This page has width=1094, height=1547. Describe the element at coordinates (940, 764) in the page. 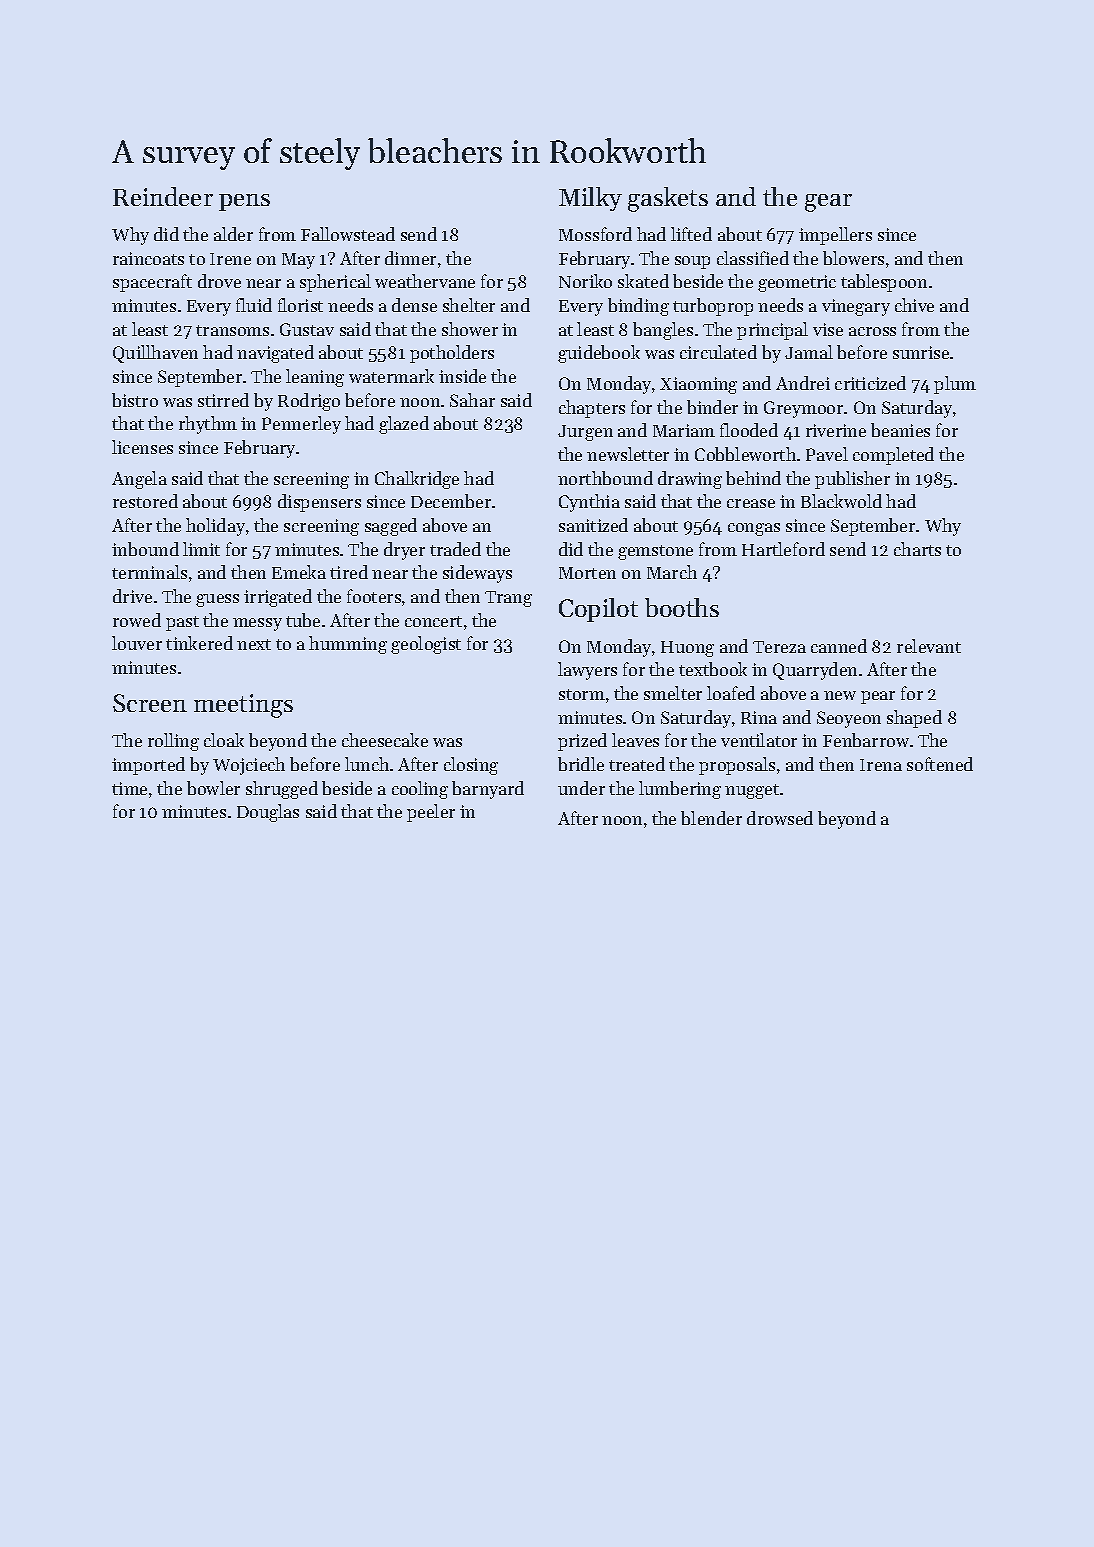

I see `softened` at that location.
